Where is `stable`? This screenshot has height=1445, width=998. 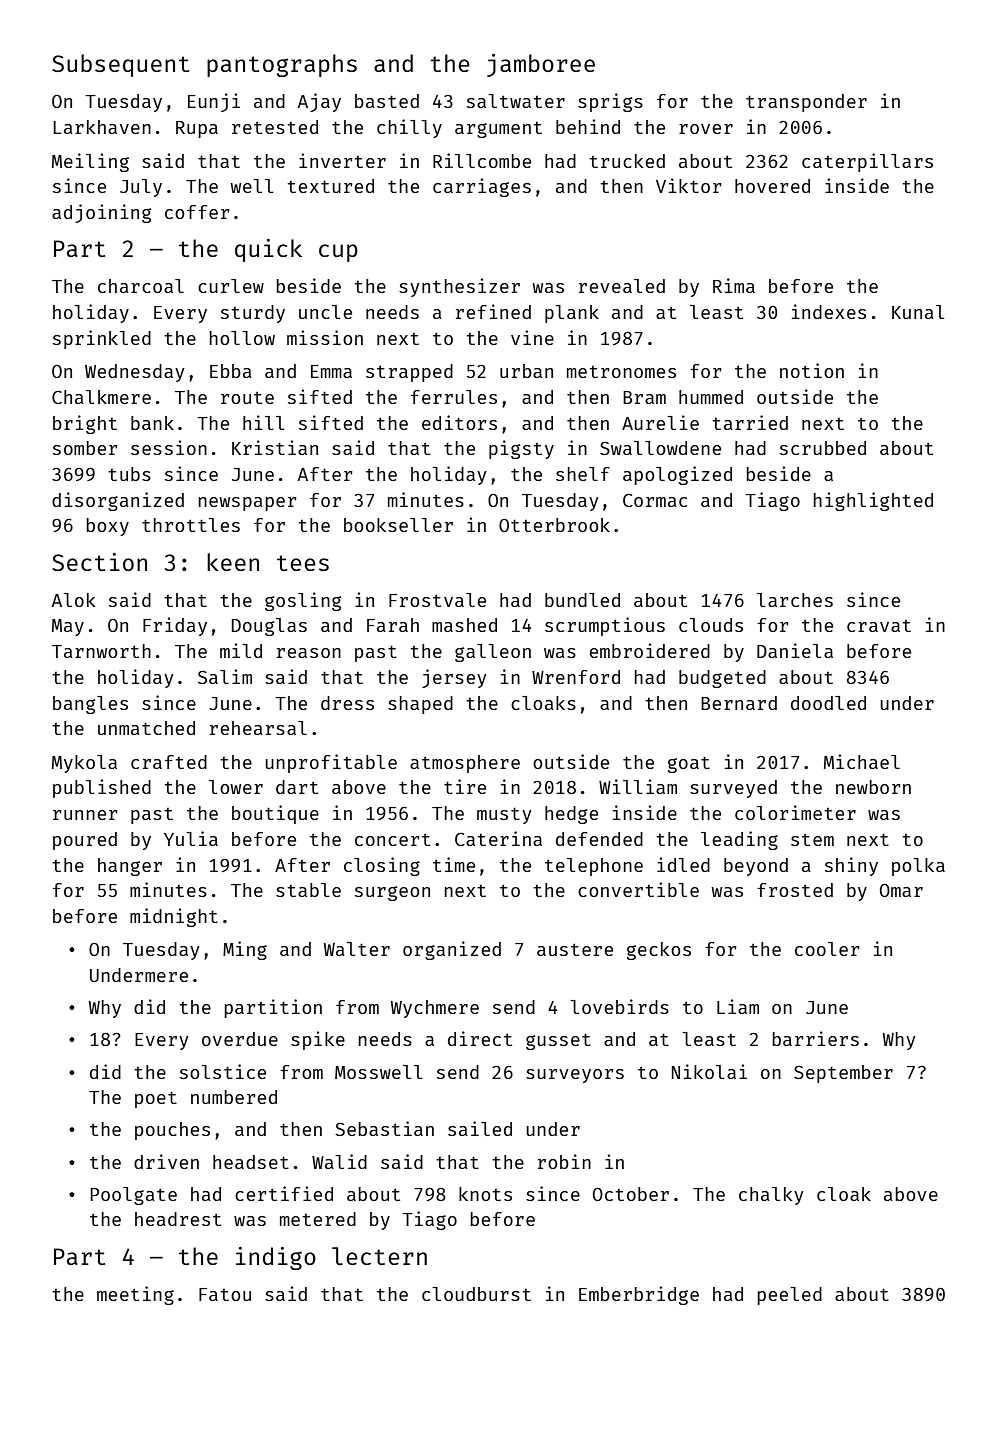 stable is located at coordinates (308, 890).
